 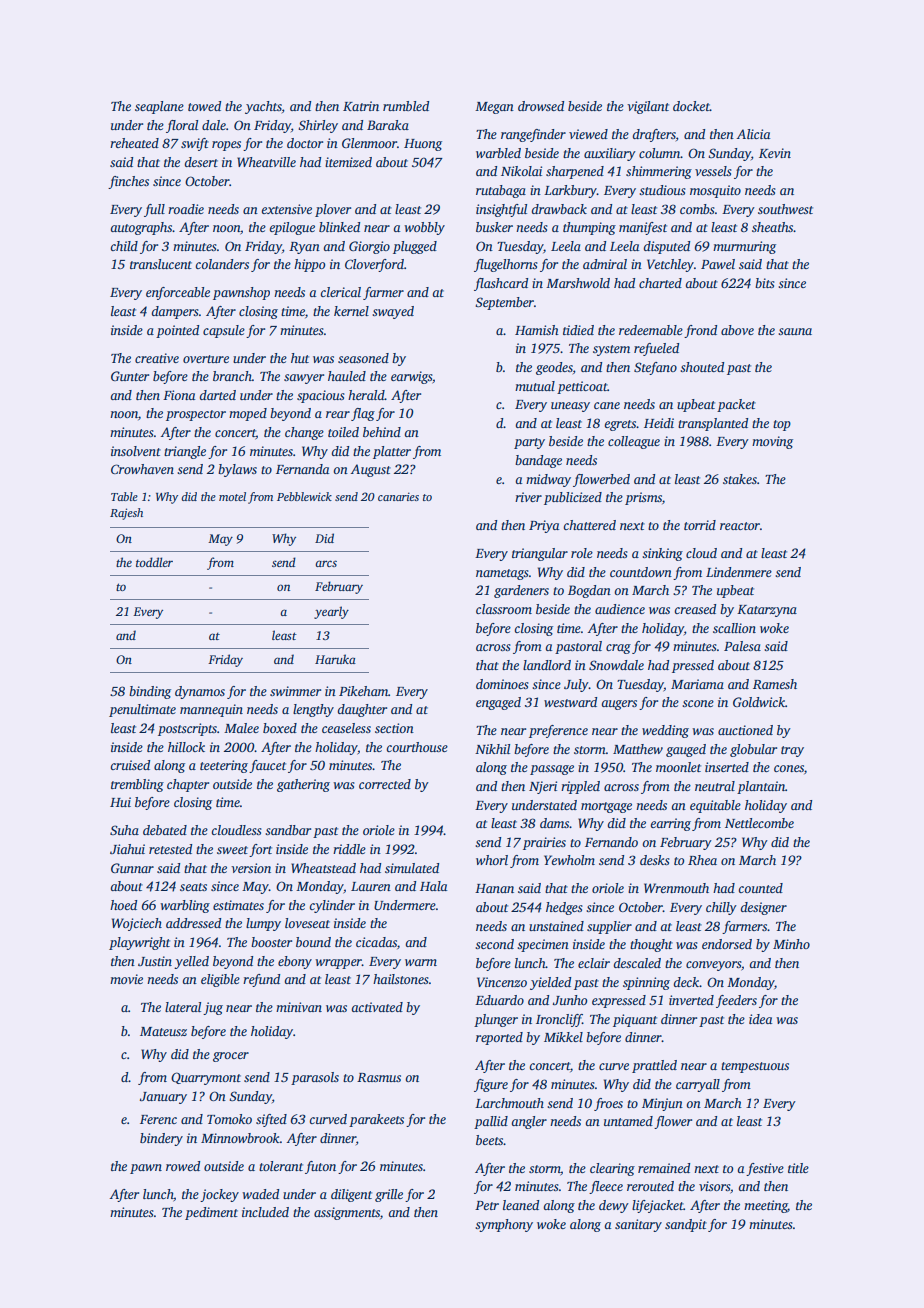 I want to click on Megan, so click(x=494, y=108).
